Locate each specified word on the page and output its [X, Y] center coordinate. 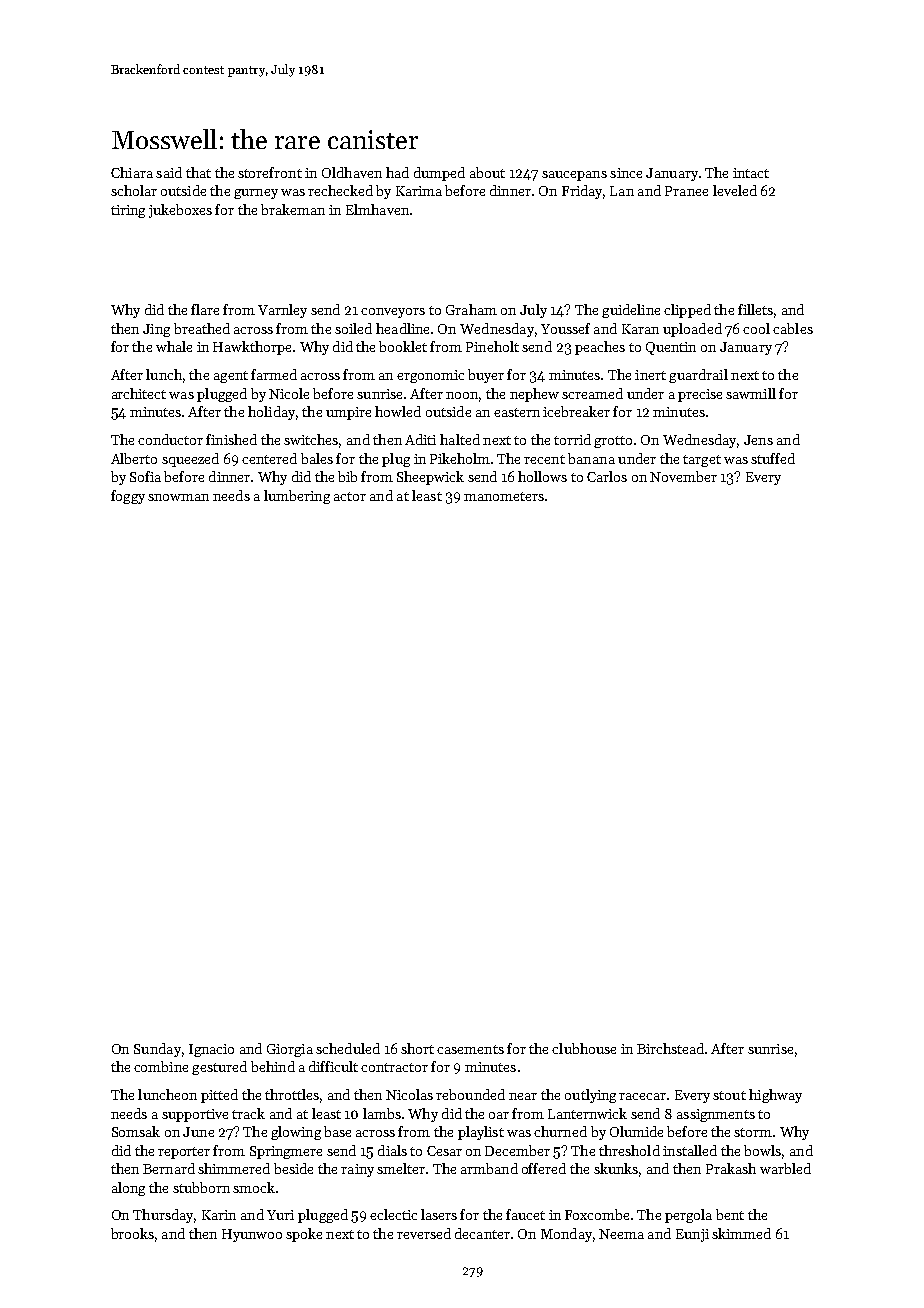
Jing [156, 330]
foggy [128, 497]
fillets [755, 309]
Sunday [157, 1050]
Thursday [163, 1216]
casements [470, 1049]
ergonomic [430, 376]
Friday [582, 192]
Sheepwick [430, 478]
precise [700, 395]
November [683, 476]
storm [753, 1132]
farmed [274, 374]
